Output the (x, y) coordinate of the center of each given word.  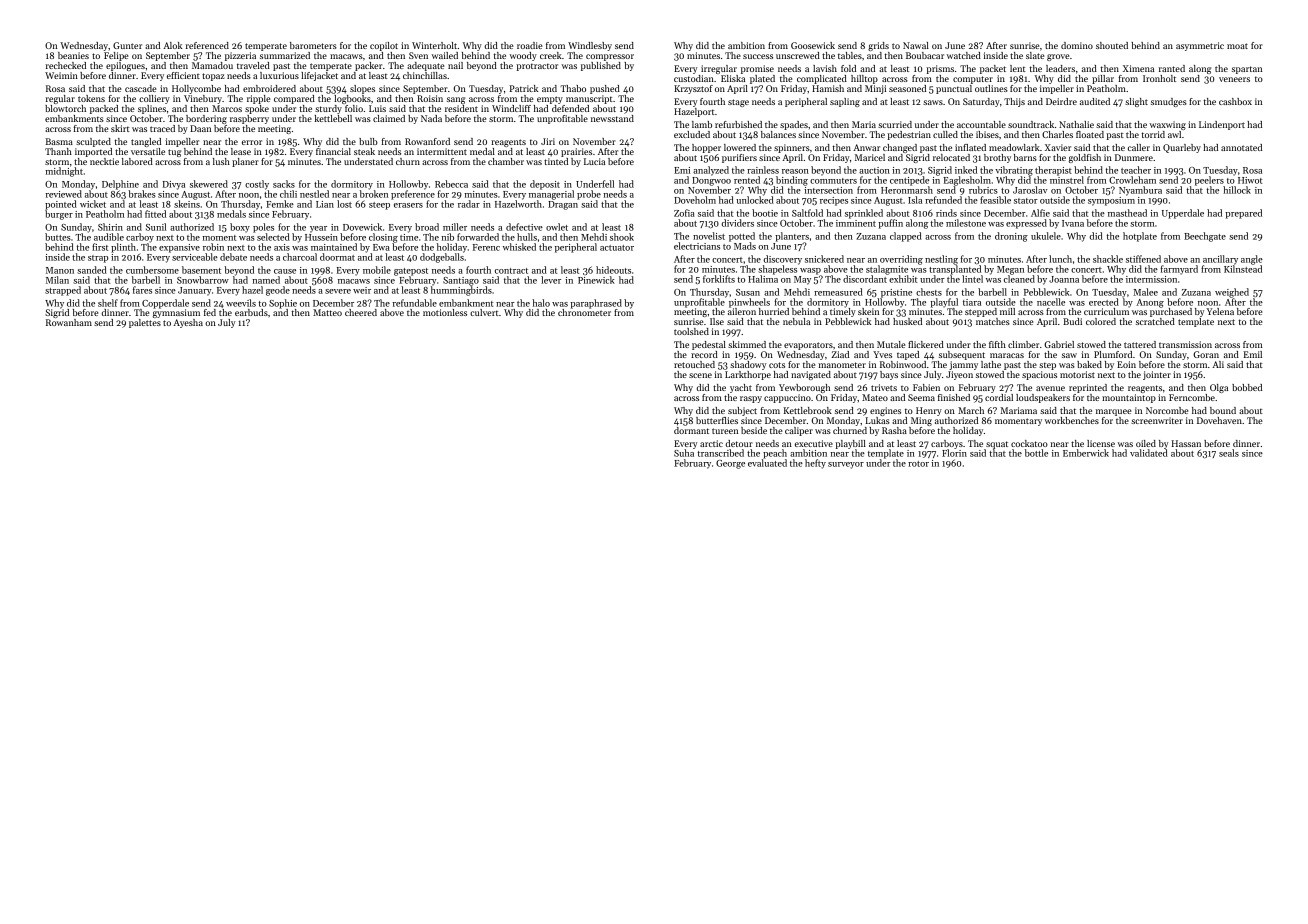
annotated (1241, 147)
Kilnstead (1243, 269)
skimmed (747, 344)
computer (973, 80)
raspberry (249, 119)
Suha (684, 453)
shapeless (777, 270)
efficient (183, 75)
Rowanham (69, 322)
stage (738, 103)
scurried (895, 124)
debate (233, 257)
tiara (972, 302)
